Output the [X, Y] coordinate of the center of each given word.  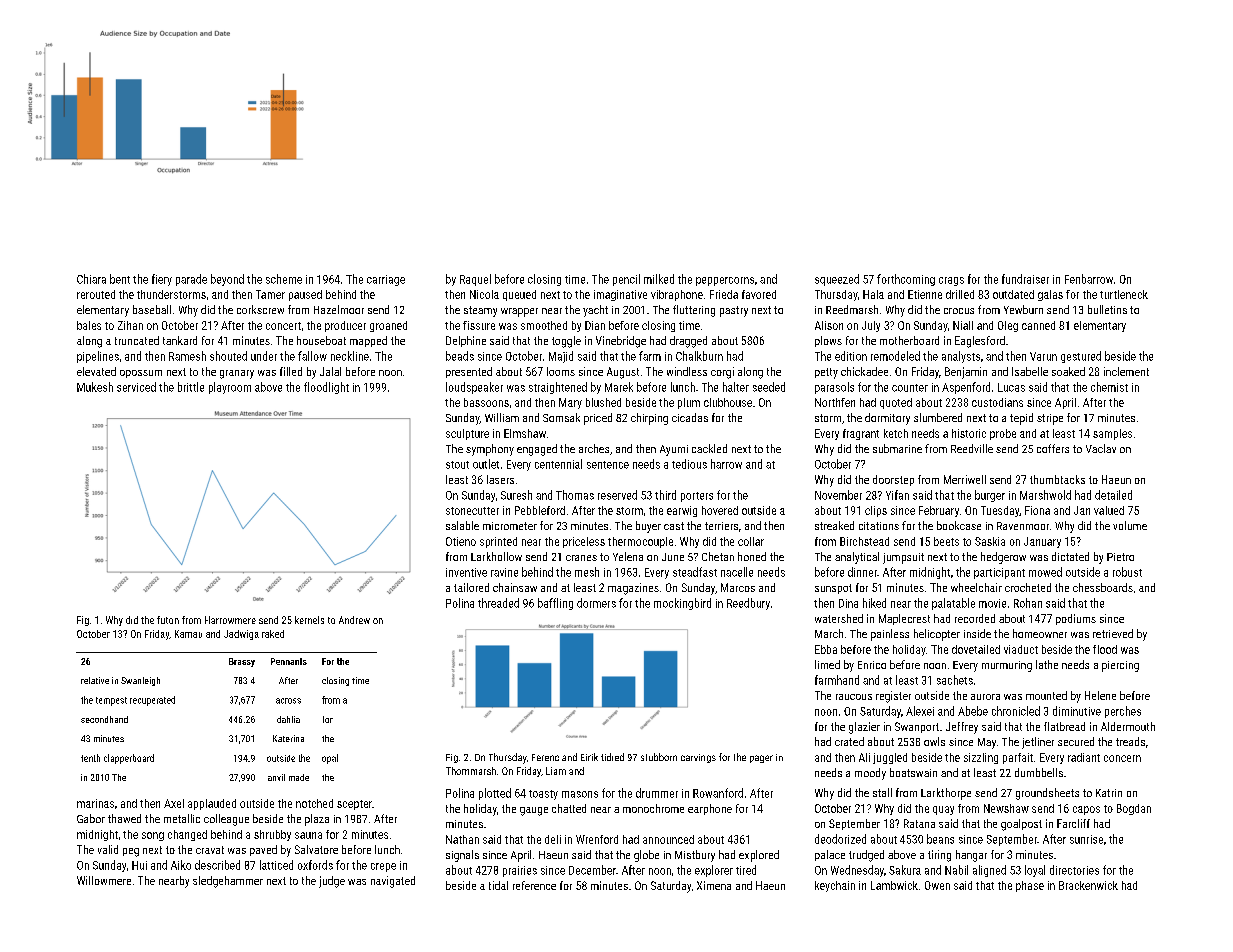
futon [168, 620]
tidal [498, 885]
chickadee [864, 371]
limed [827, 664]
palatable [953, 604]
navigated [393, 882]
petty [826, 373]
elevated [96, 371]
